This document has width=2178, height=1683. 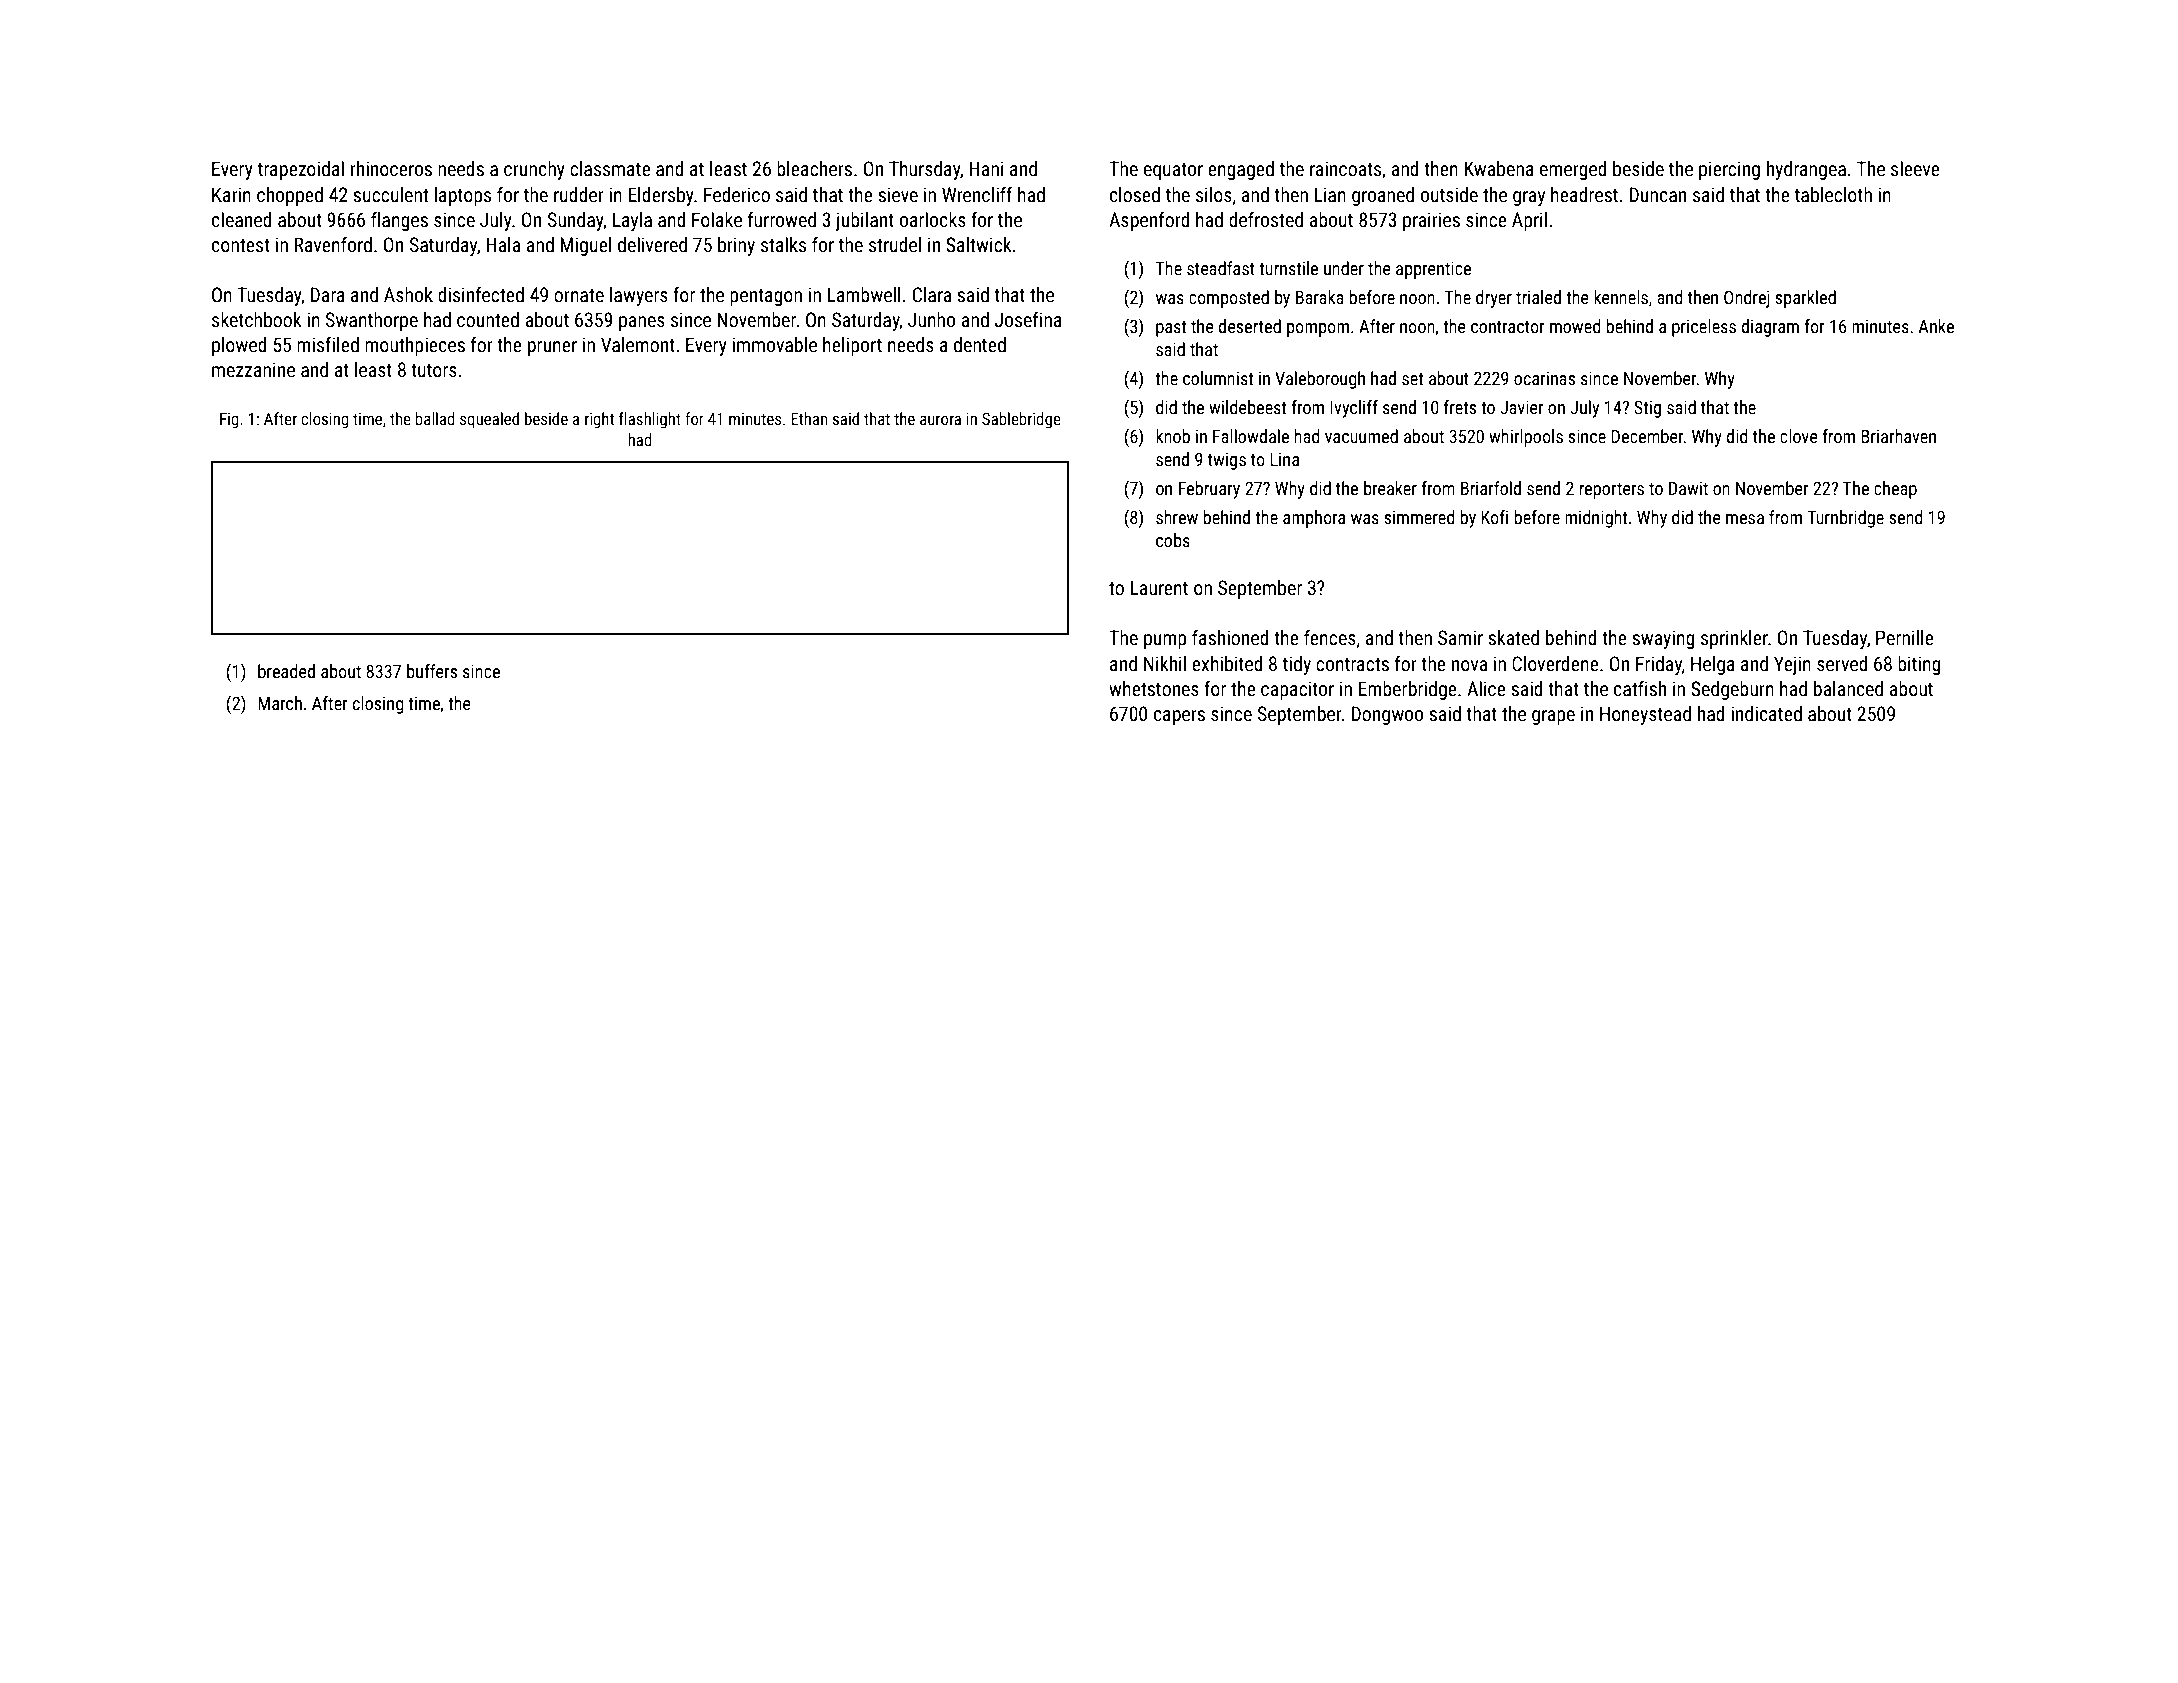 What do you see at coordinates (391, 168) in the document?
I see `rhinoceros` at bounding box center [391, 168].
